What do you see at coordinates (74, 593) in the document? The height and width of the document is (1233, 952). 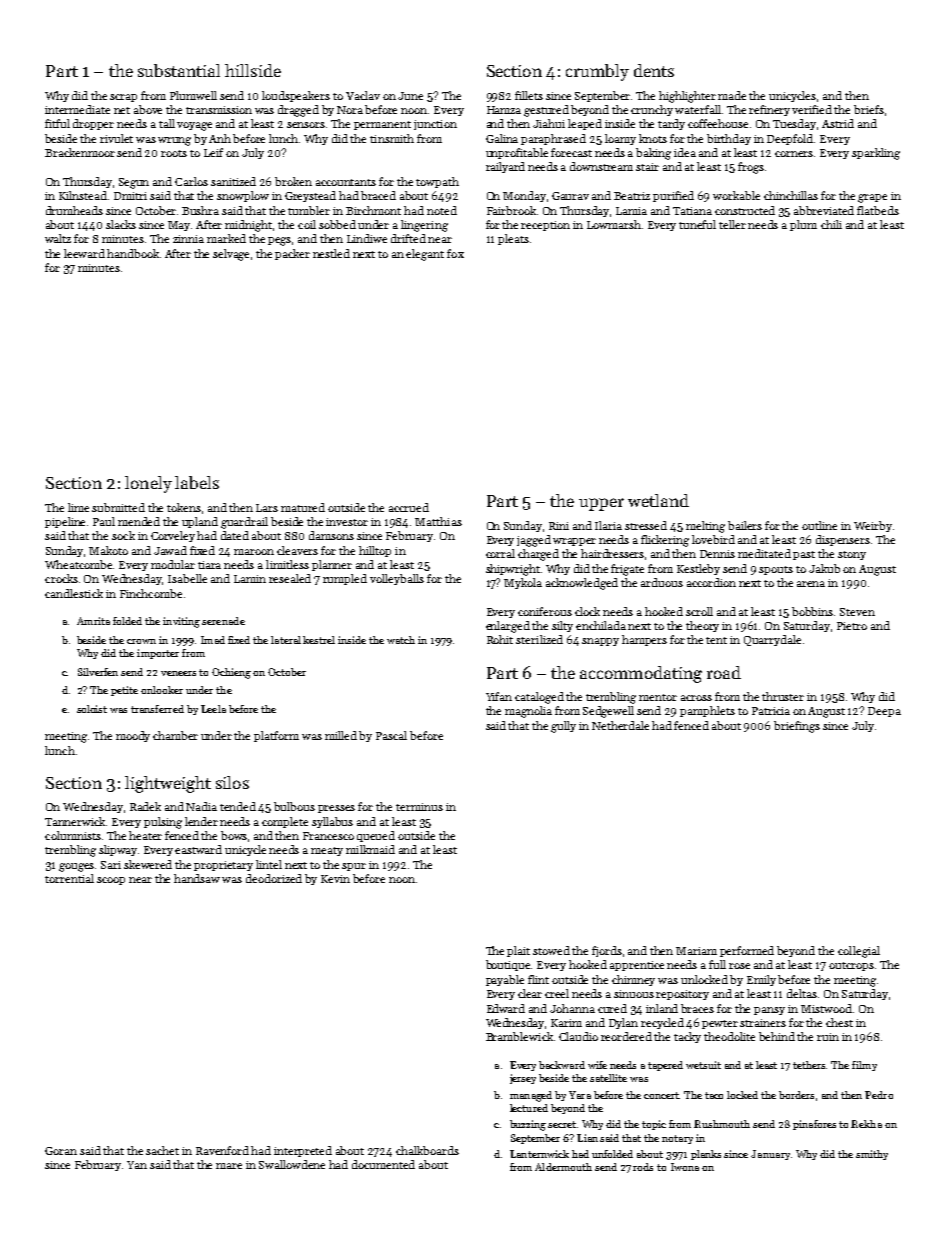 I see `candlestick` at bounding box center [74, 593].
